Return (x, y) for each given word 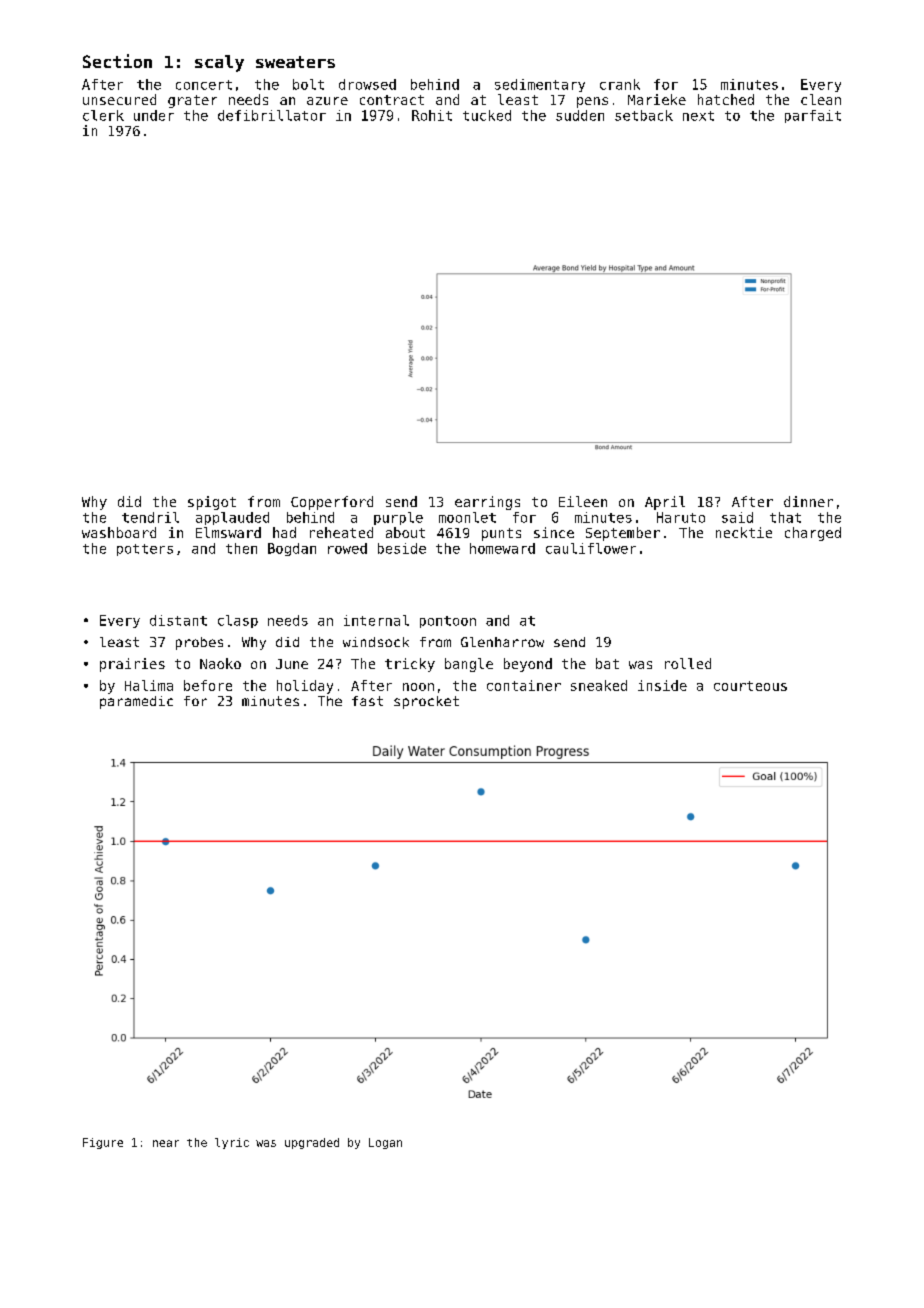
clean (821, 99)
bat (607, 663)
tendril (150, 517)
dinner (808, 501)
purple (398, 518)
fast (367, 701)
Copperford (332, 503)
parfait (813, 116)
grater (192, 101)
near (166, 1143)
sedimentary (540, 85)
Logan (385, 1143)
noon (418, 687)
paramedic (136, 702)
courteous (750, 686)
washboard (119, 532)
